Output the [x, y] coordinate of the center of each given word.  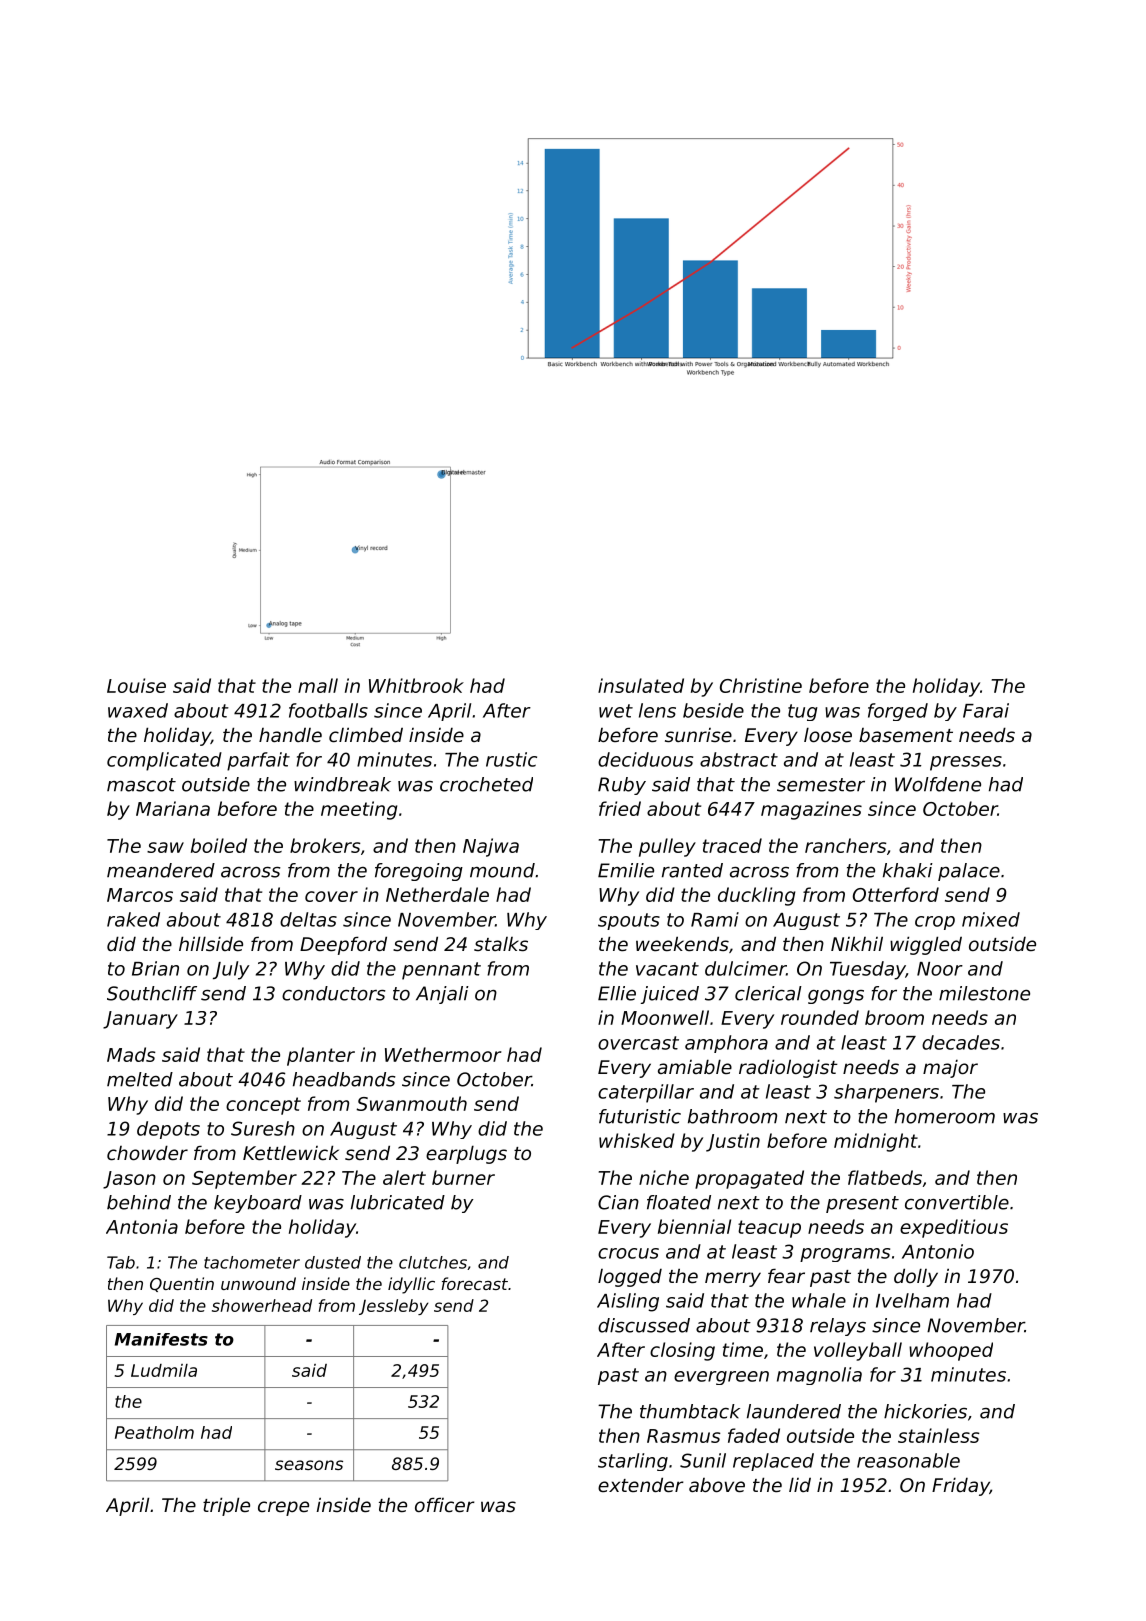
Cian [618, 1202]
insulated [641, 685]
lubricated [398, 1202]
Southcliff [152, 993]
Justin [733, 1142]
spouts [629, 921]
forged [898, 712]
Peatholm [154, 1432]
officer [445, 1504]
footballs [328, 710]
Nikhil [857, 943]
